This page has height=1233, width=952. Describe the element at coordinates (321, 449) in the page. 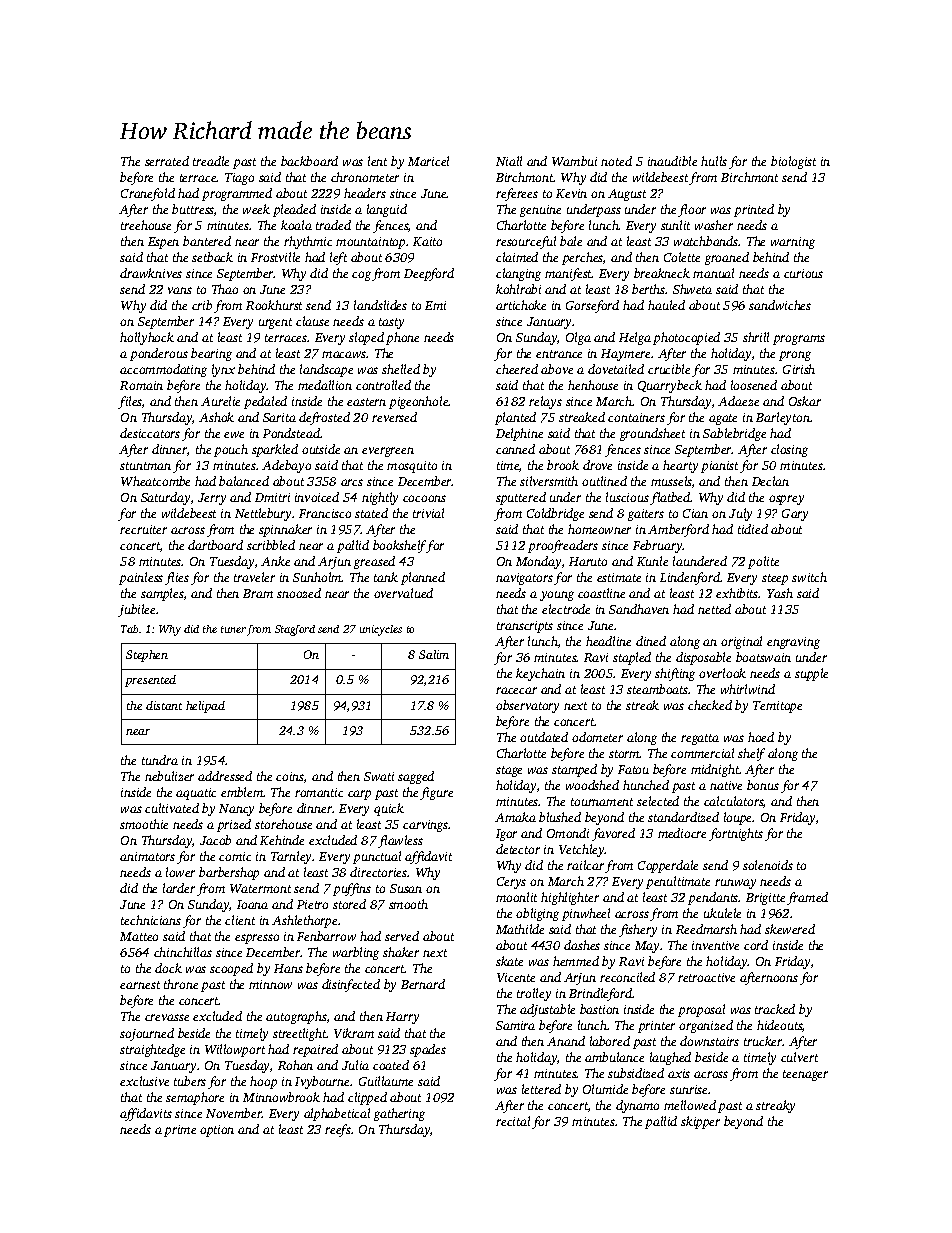

I see `outside` at that location.
